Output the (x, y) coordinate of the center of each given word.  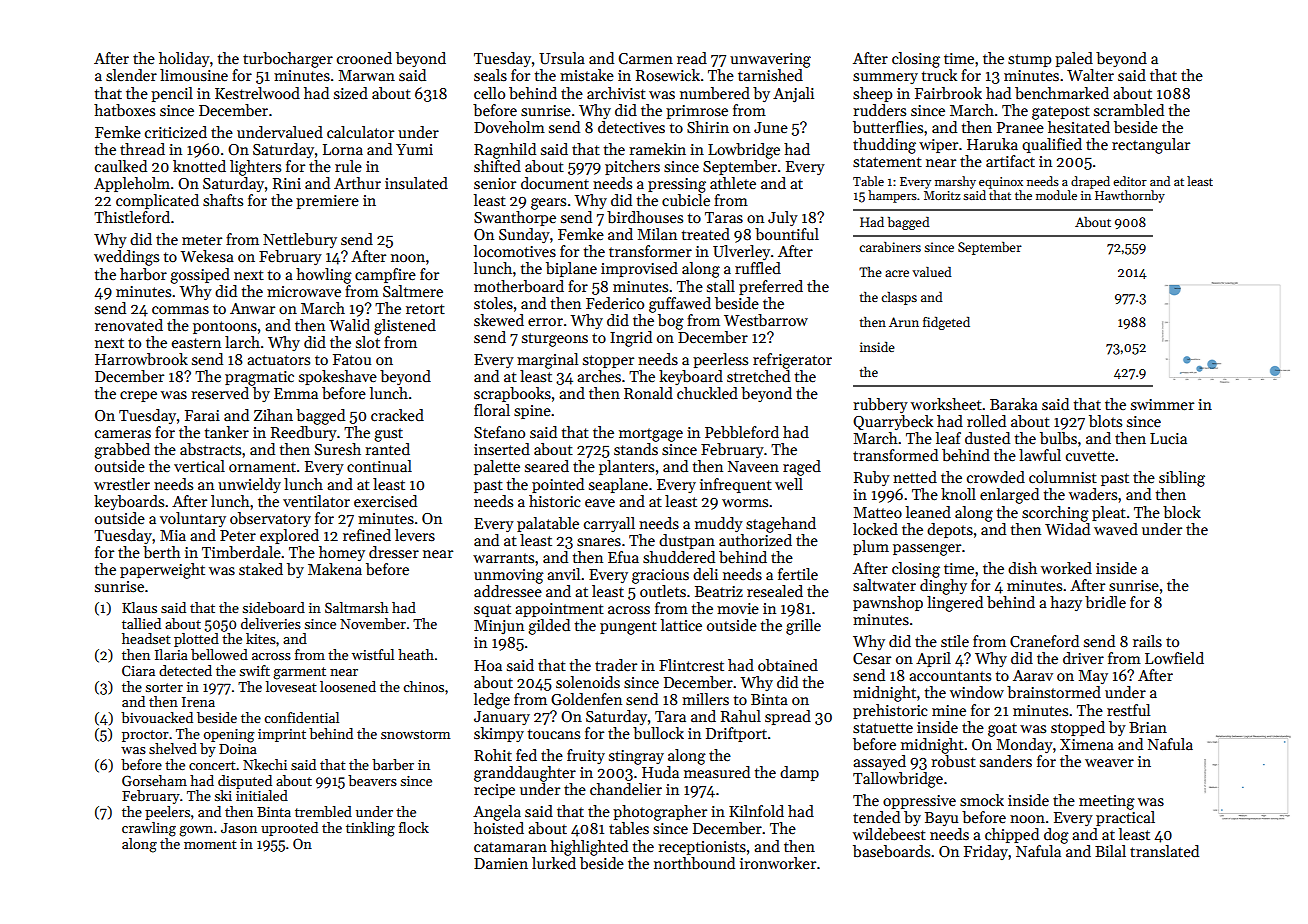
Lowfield (1174, 658)
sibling (1182, 479)
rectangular (1151, 146)
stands (636, 449)
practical (1125, 818)
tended (876, 817)
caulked (121, 166)
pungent (628, 628)
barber (393, 764)
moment (210, 844)
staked (261, 569)
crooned (364, 58)
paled (1074, 59)
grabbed (122, 451)
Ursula (562, 58)
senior (495, 183)
